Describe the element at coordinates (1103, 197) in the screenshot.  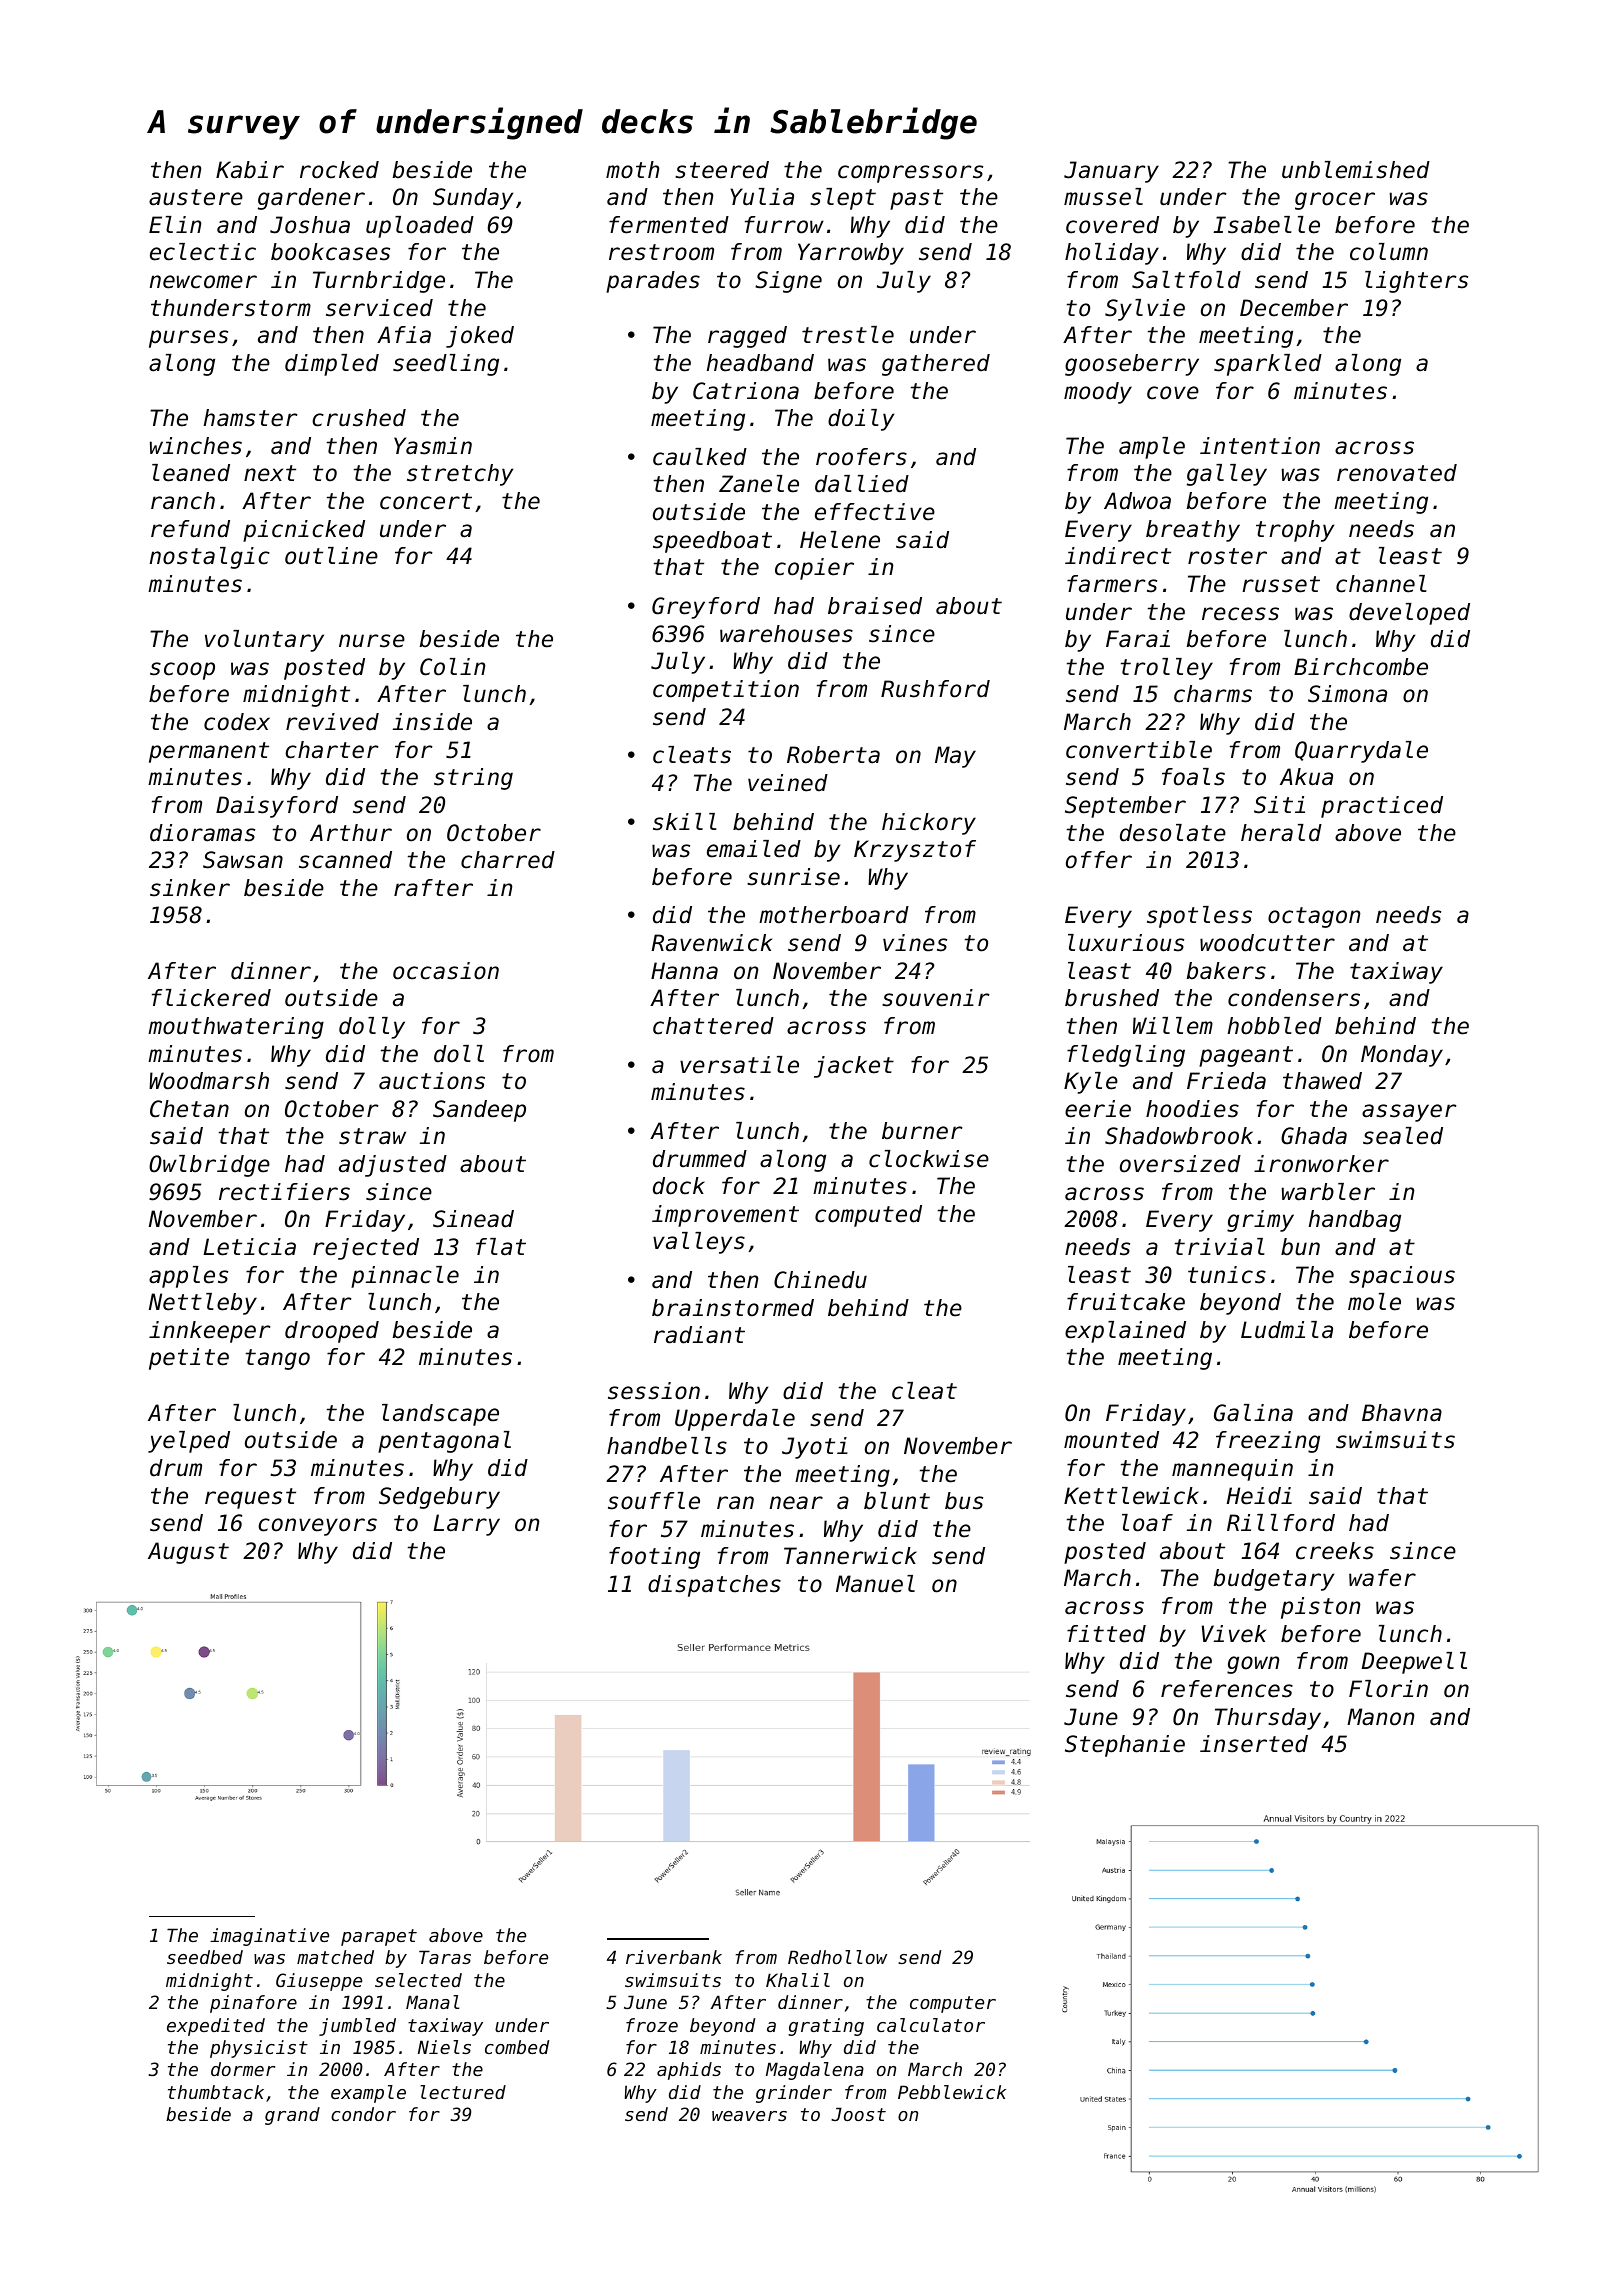
I see `mussel` at that location.
